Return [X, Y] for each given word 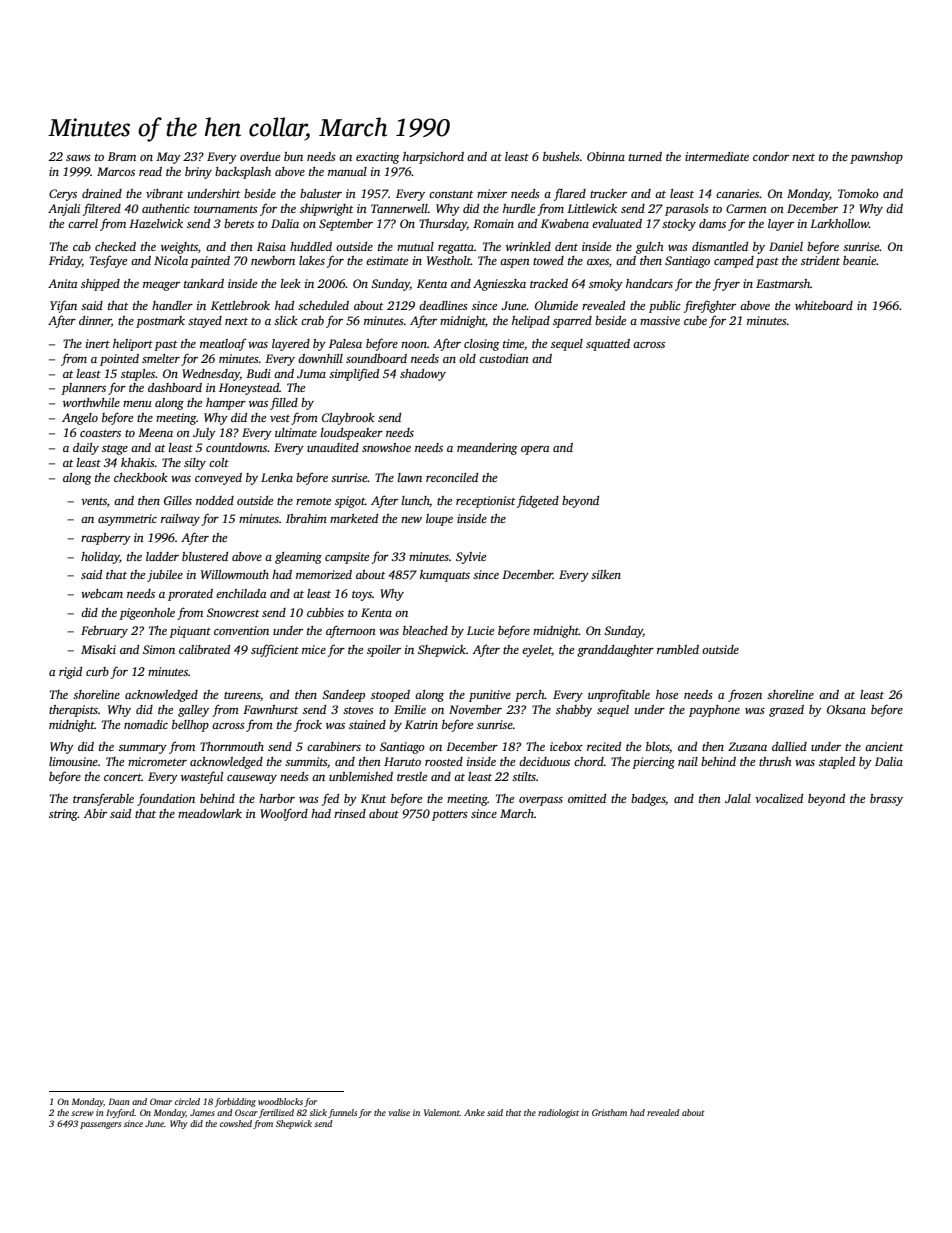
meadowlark [210, 813]
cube [695, 320]
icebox [566, 746]
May [168, 158]
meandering [487, 449]
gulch [650, 248]
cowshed [236, 1123]
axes [598, 262]
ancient [884, 746]
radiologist [558, 1113]
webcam [102, 593]
